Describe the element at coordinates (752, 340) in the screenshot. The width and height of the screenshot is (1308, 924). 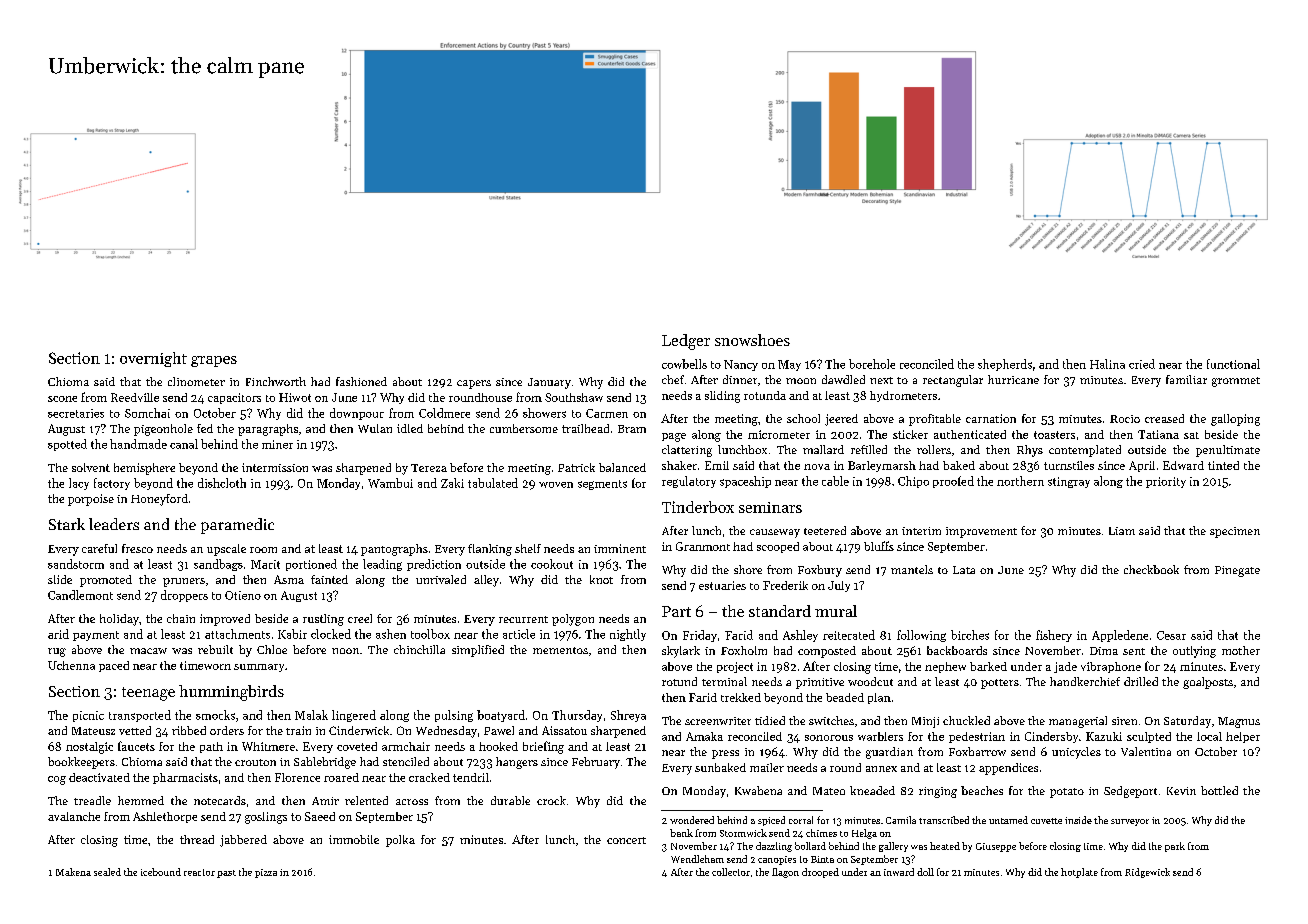
I see `snowshoes` at that location.
